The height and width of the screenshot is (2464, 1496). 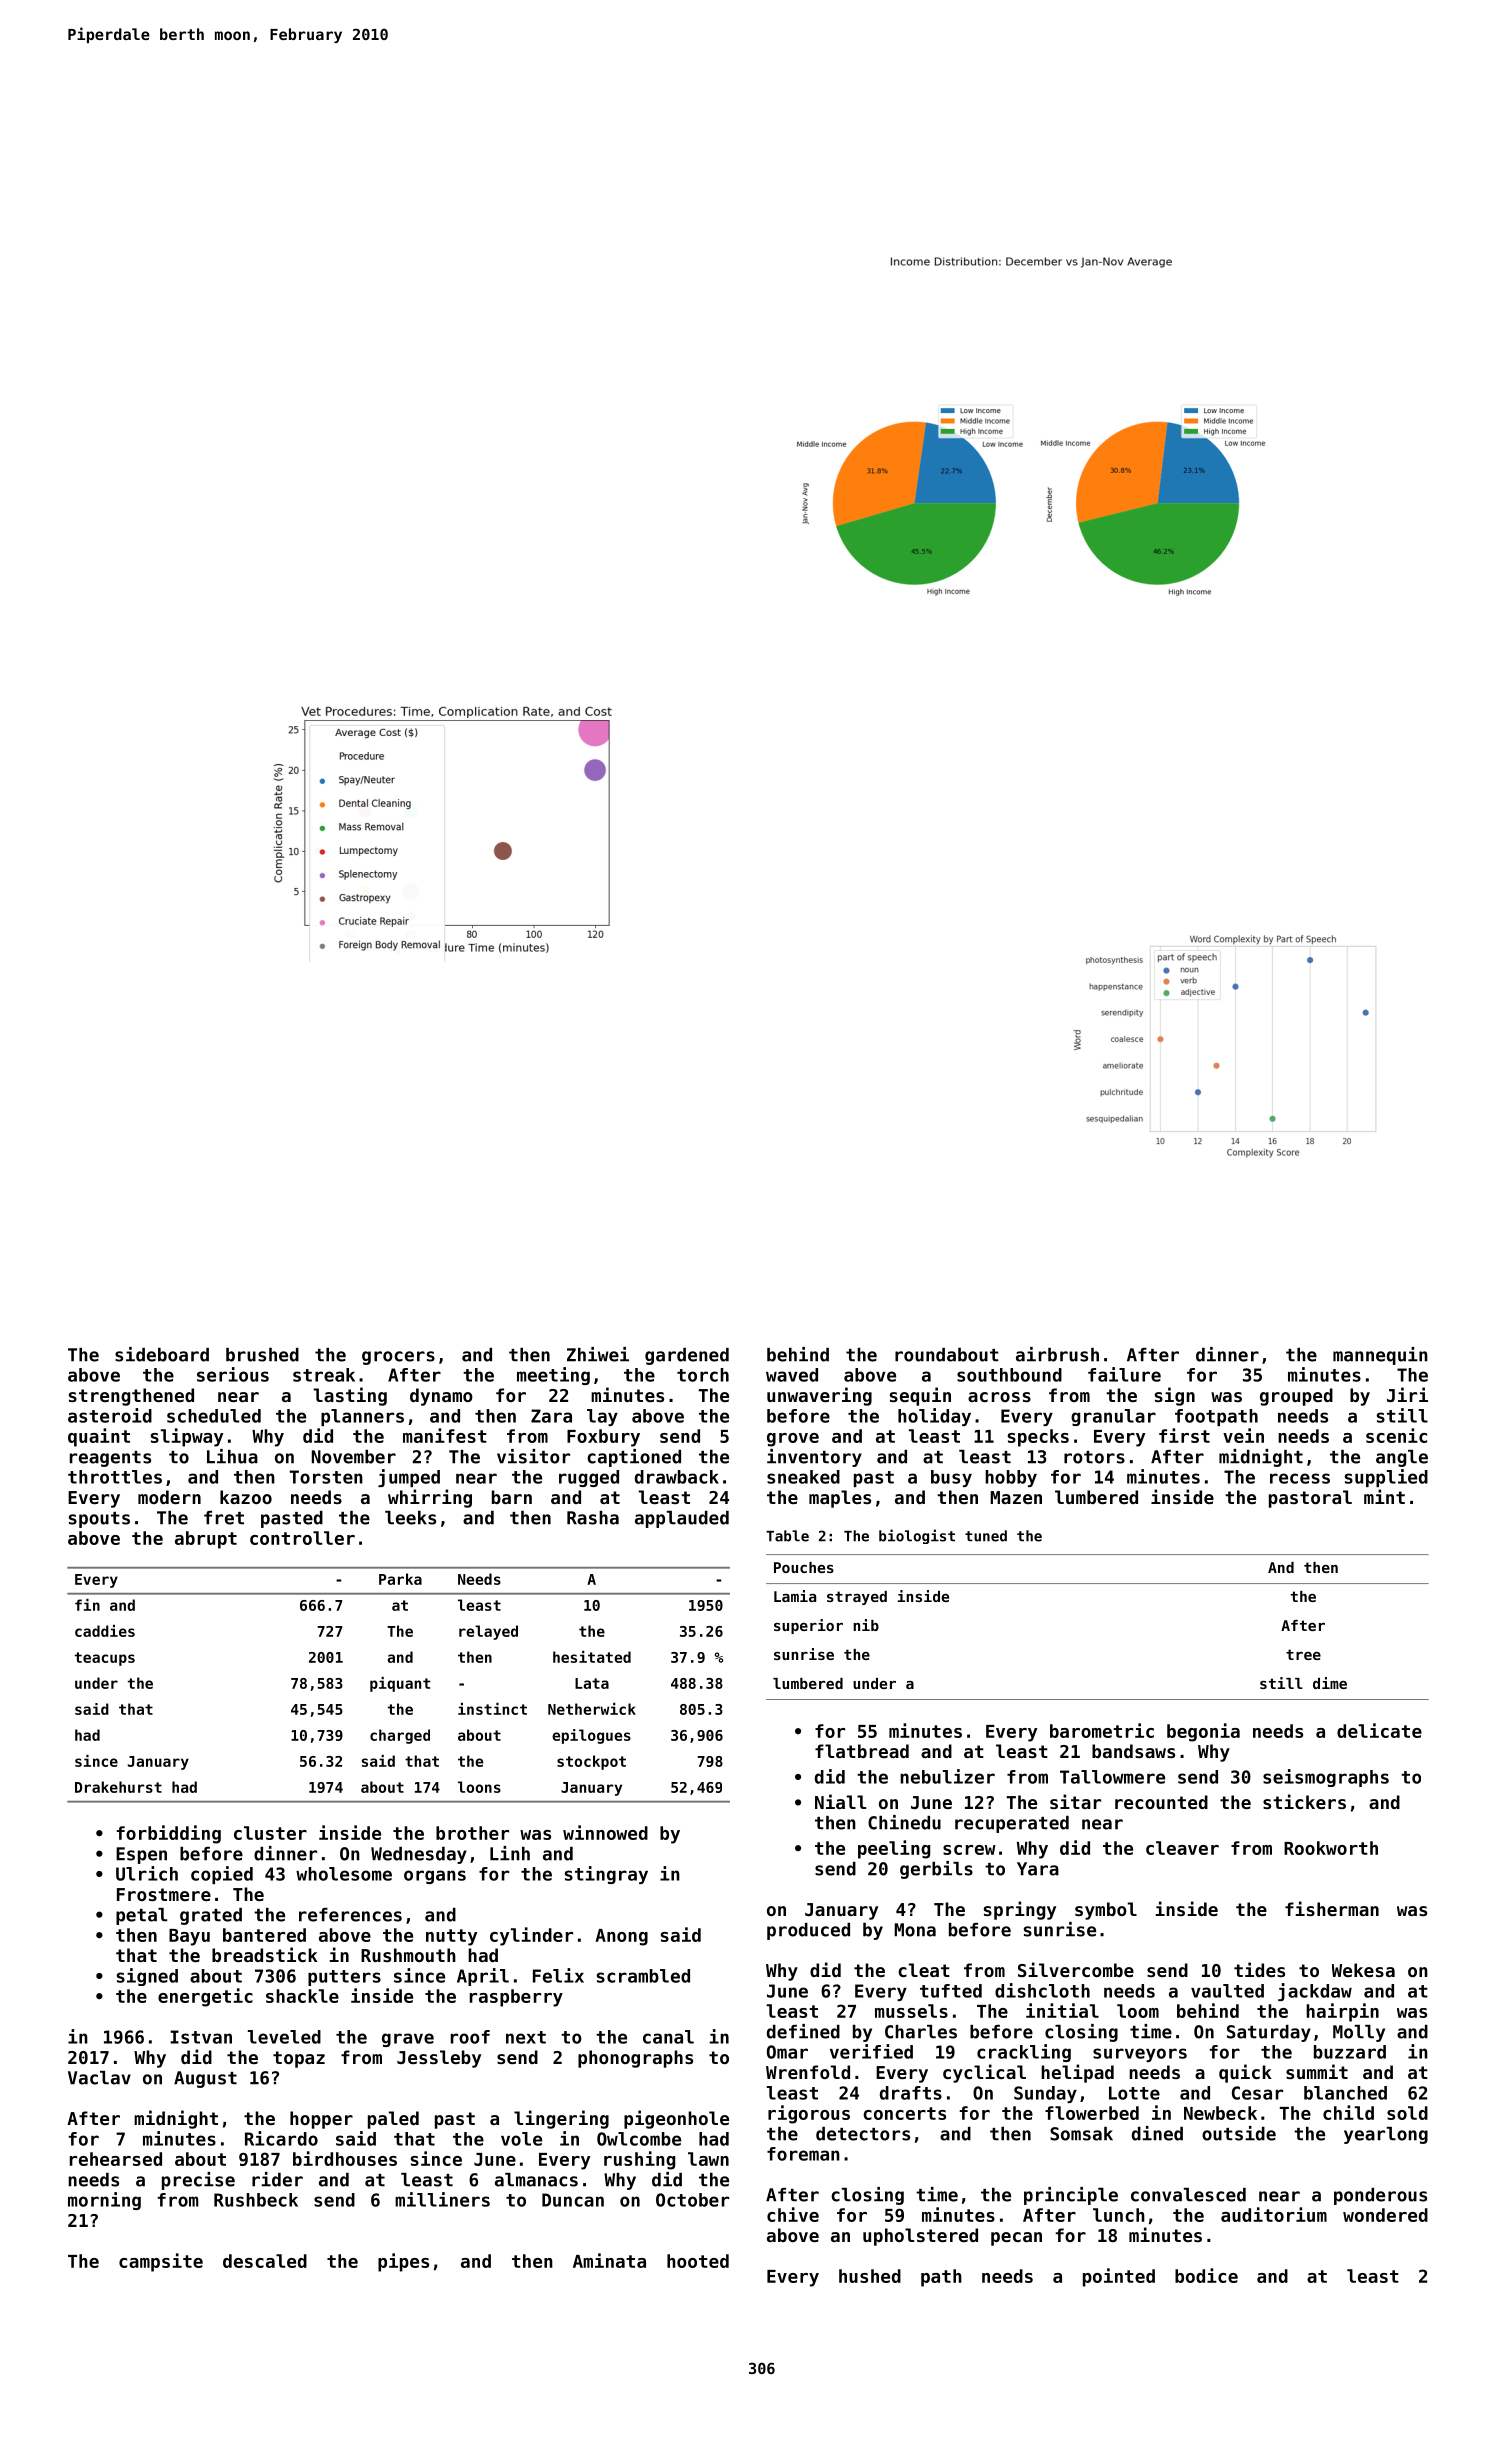 What do you see at coordinates (345, 2158) in the screenshot?
I see `birdhouses` at bounding box center [345, 2158].
